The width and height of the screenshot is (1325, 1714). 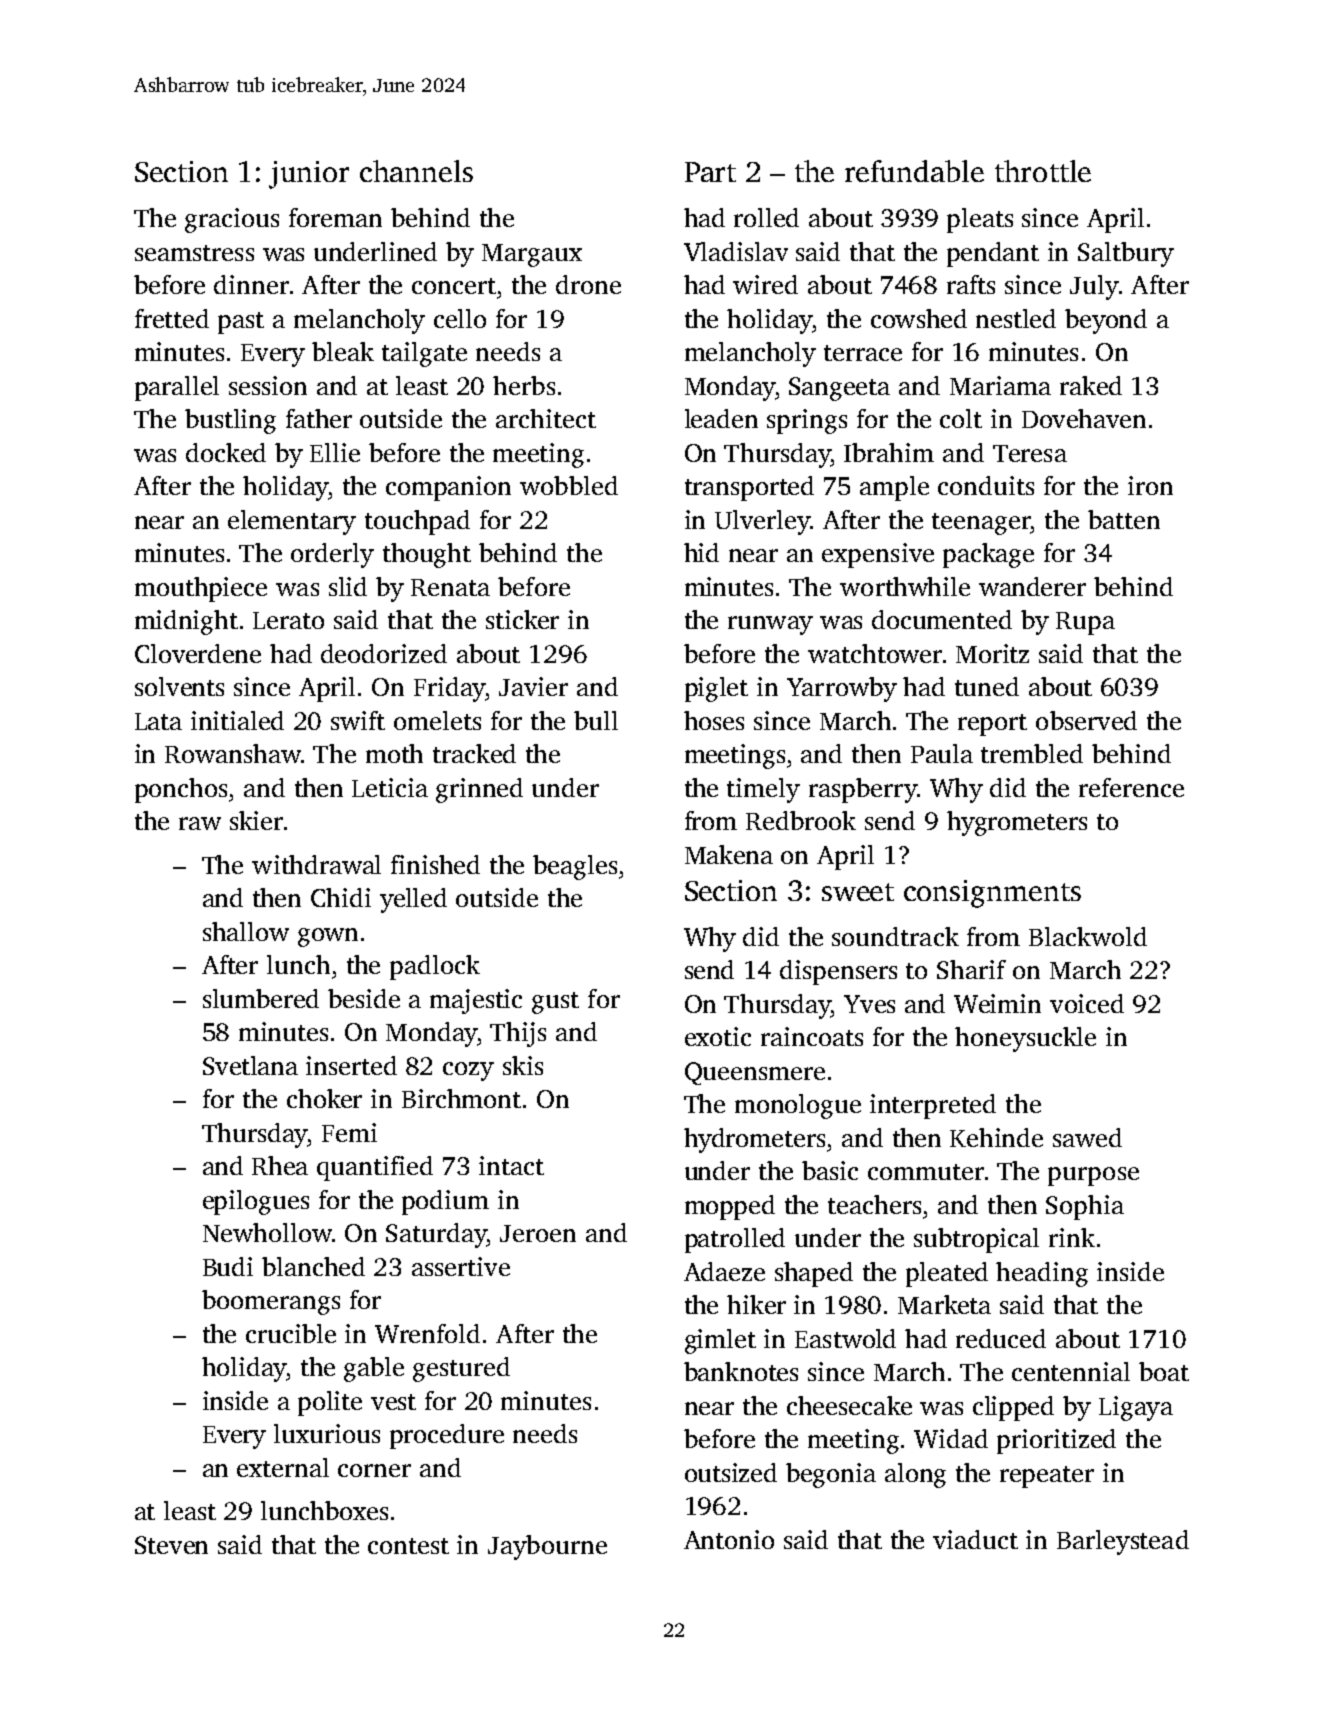 I want to click on Steven, so click(x=171, y=1545).
